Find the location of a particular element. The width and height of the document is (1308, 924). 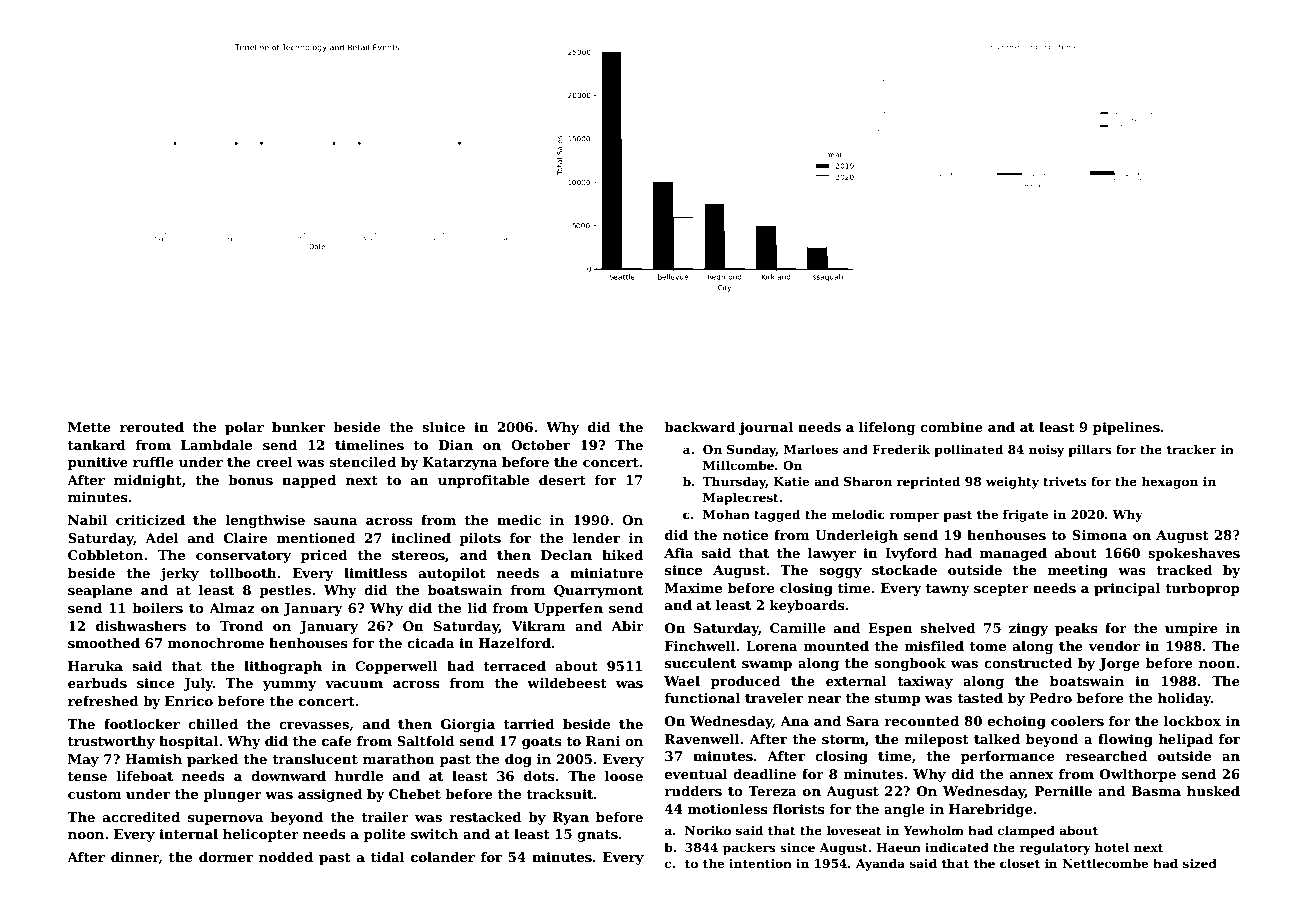

Nettlecombe is located at coordinates (1105, 863).
